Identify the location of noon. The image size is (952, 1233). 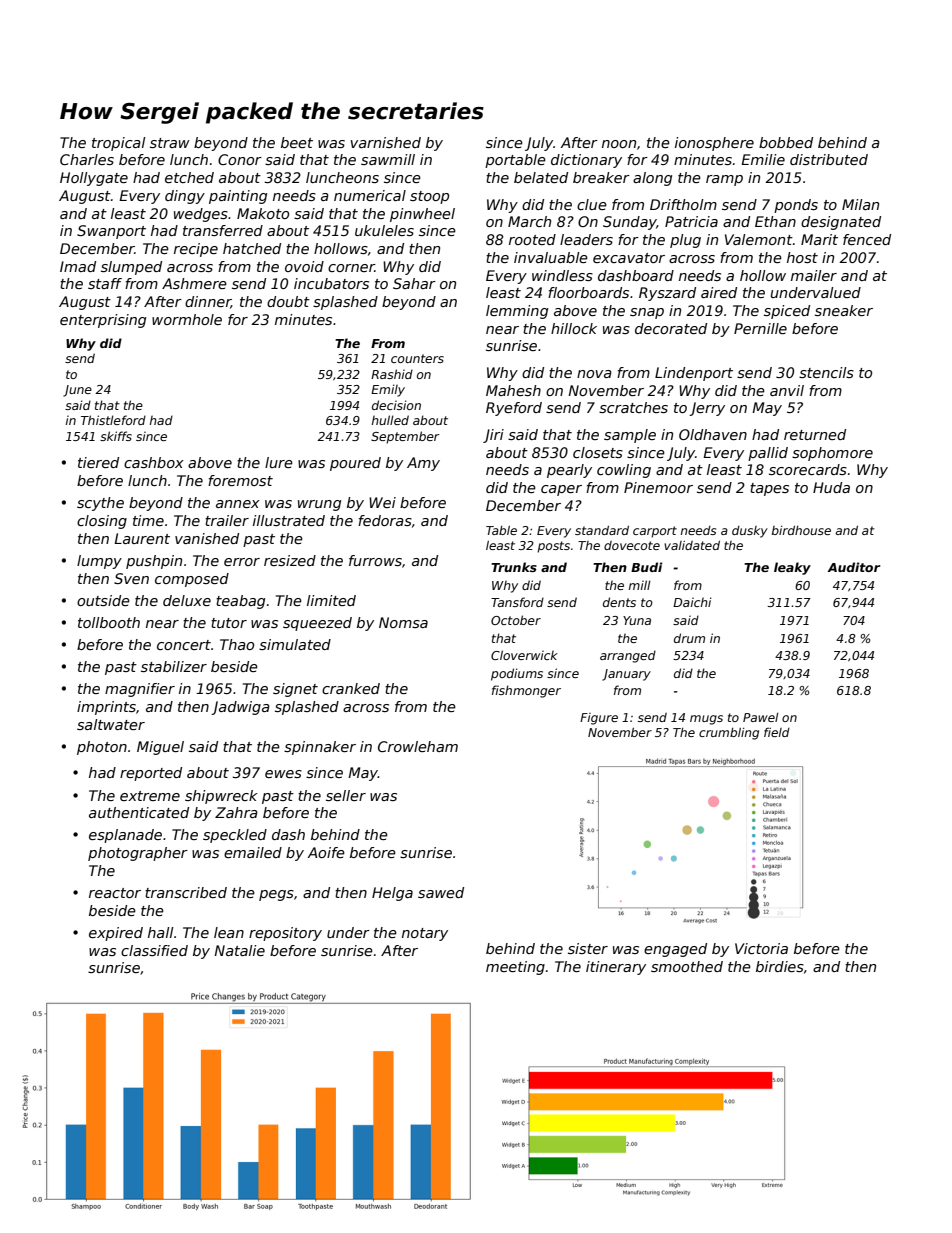
(619, 144).
